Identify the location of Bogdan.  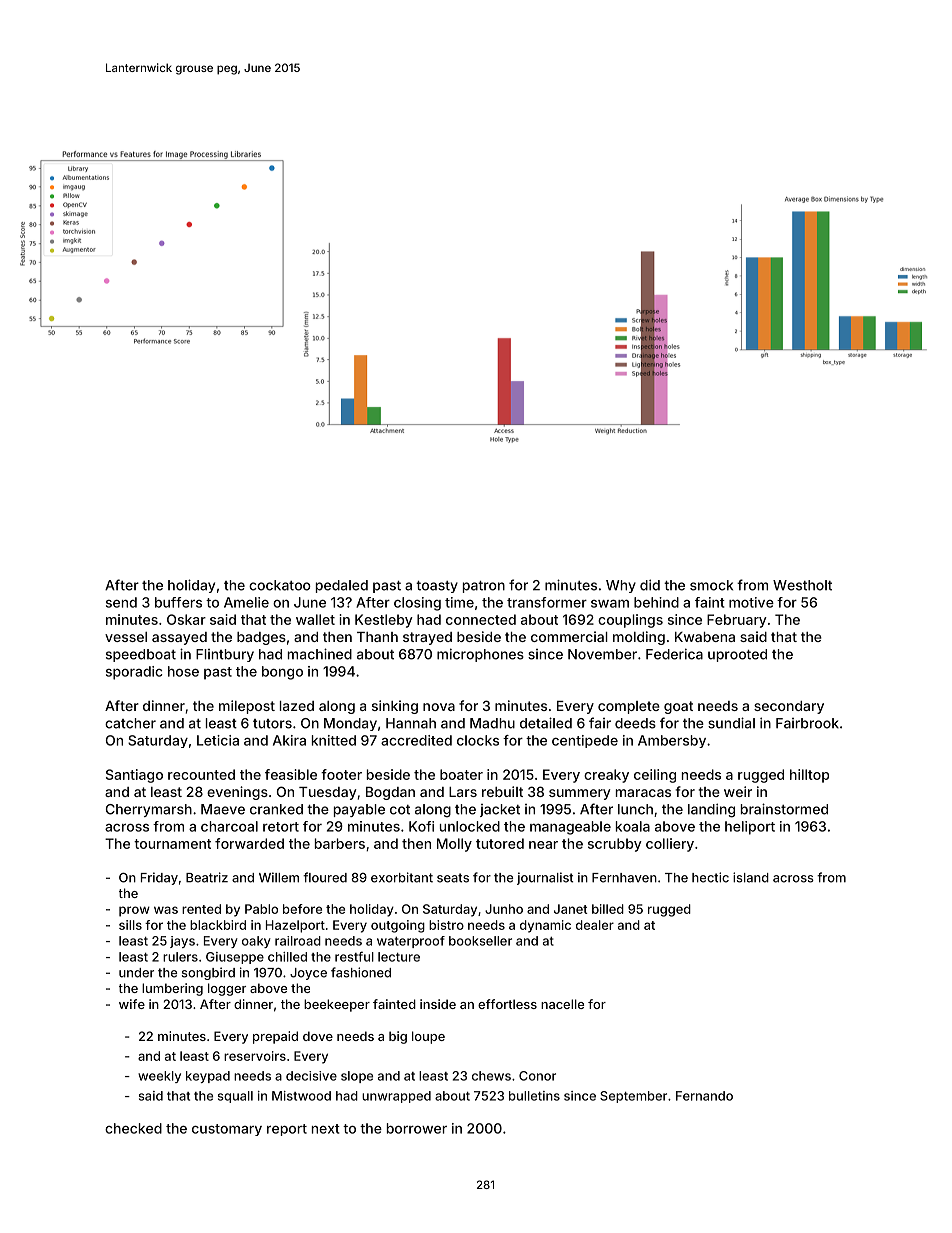
(390, 793).
